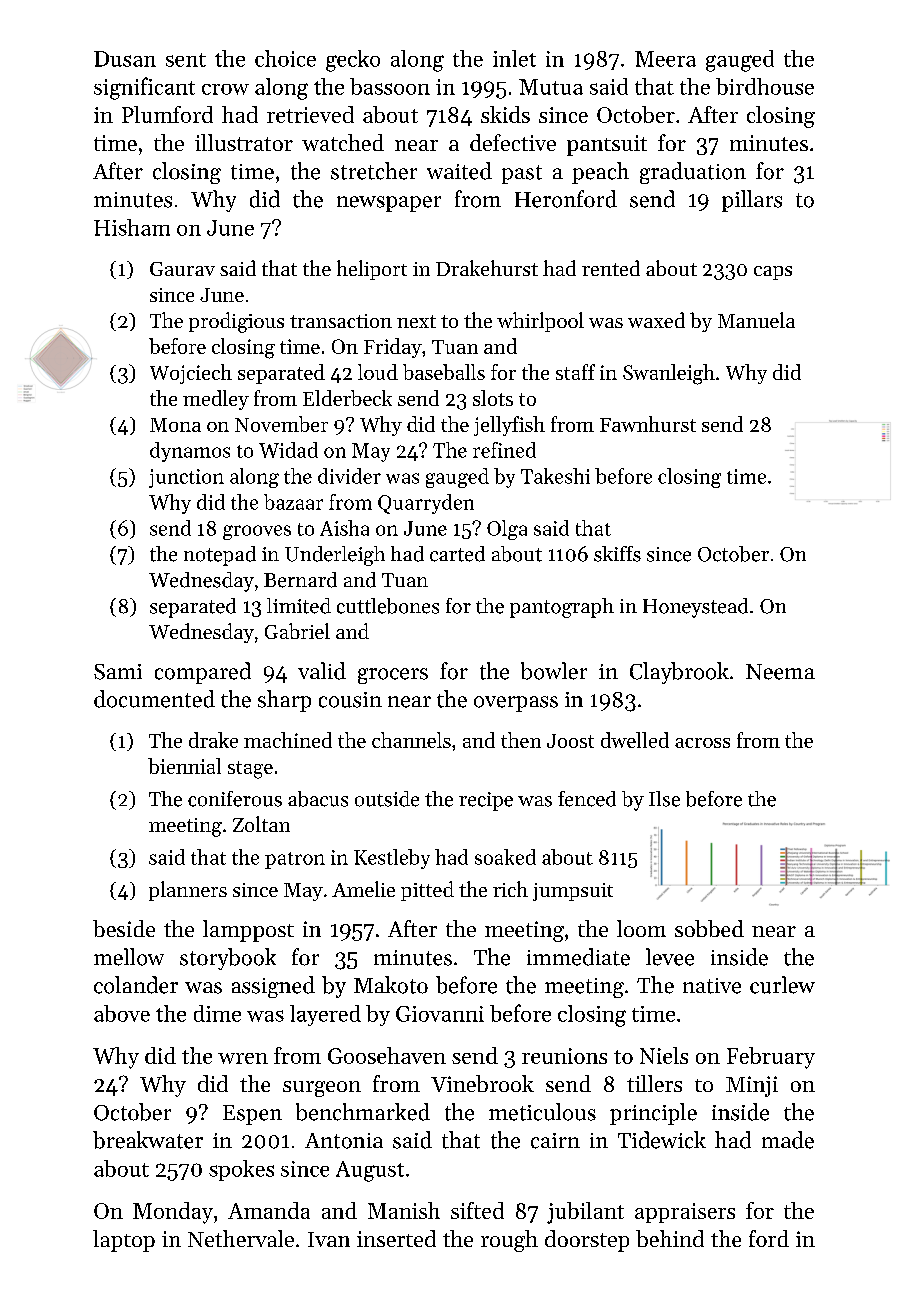 The width and height of the screenshot is (908, 1316). What do you see at coordinates (522, 174) in the screenshot?
I see `past` at bounding box center [522, 174].
